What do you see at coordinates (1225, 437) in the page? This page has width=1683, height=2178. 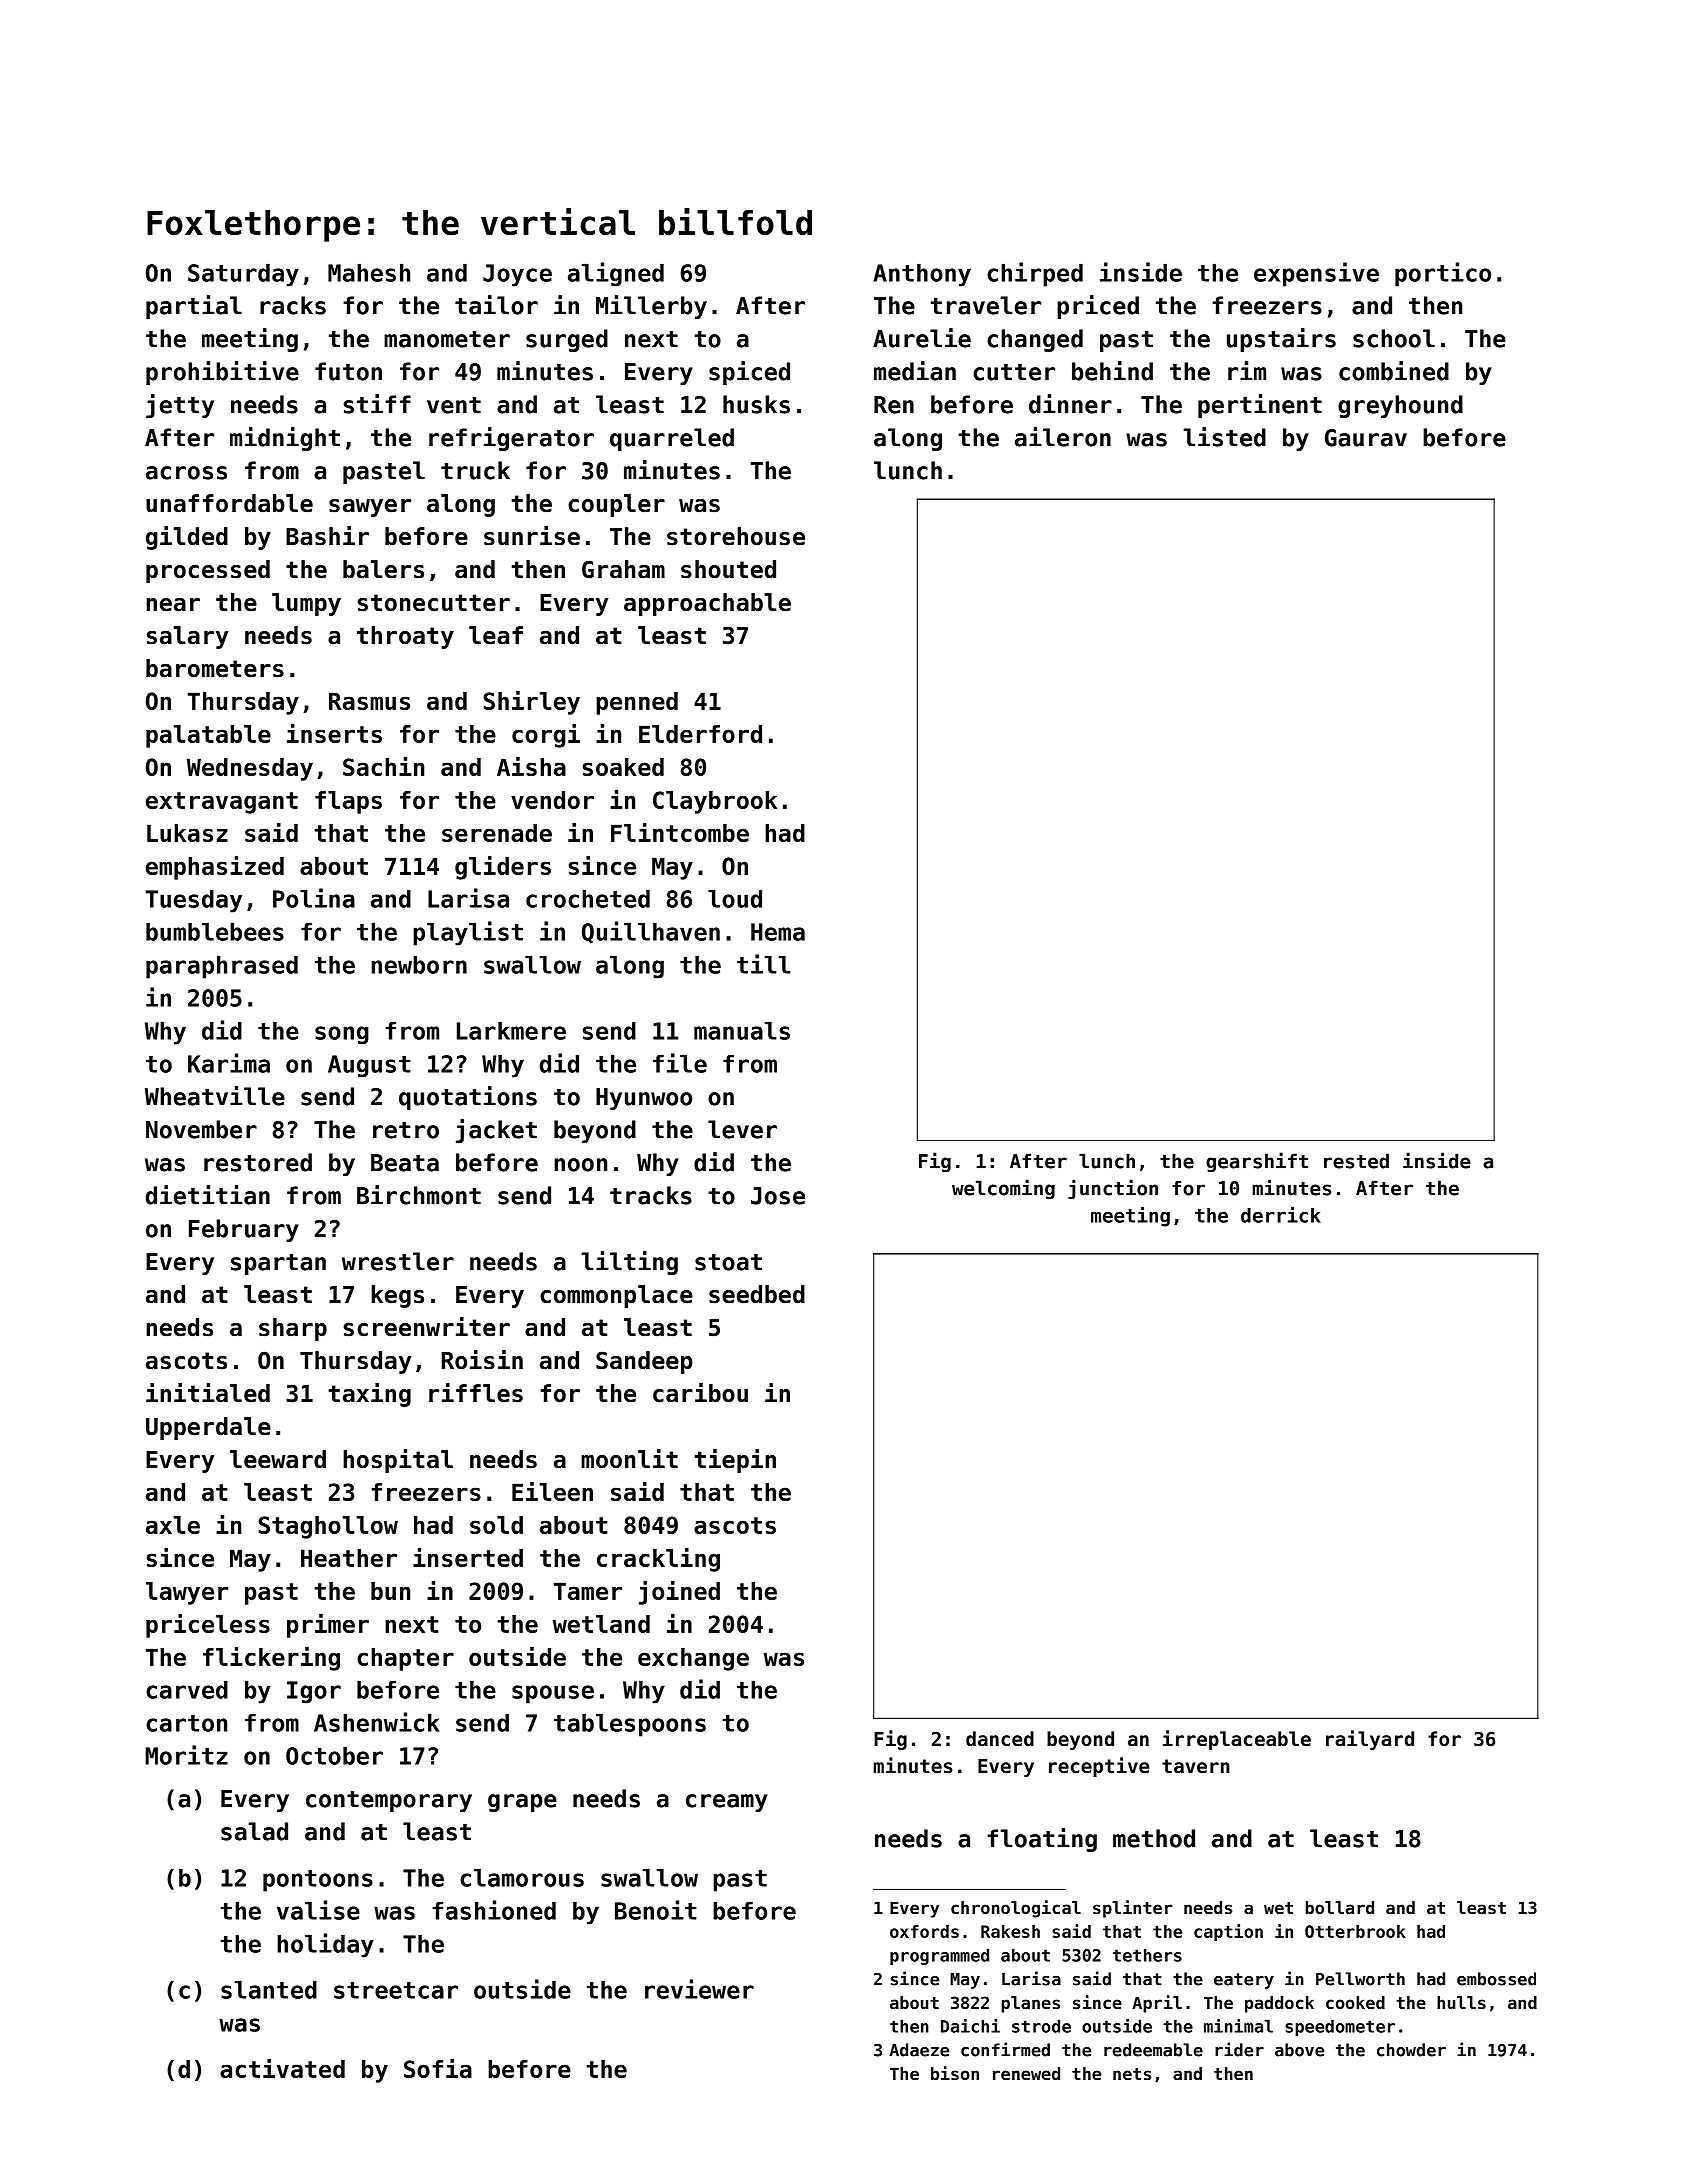 I see `listed` at bounding box center [1225, 437].
